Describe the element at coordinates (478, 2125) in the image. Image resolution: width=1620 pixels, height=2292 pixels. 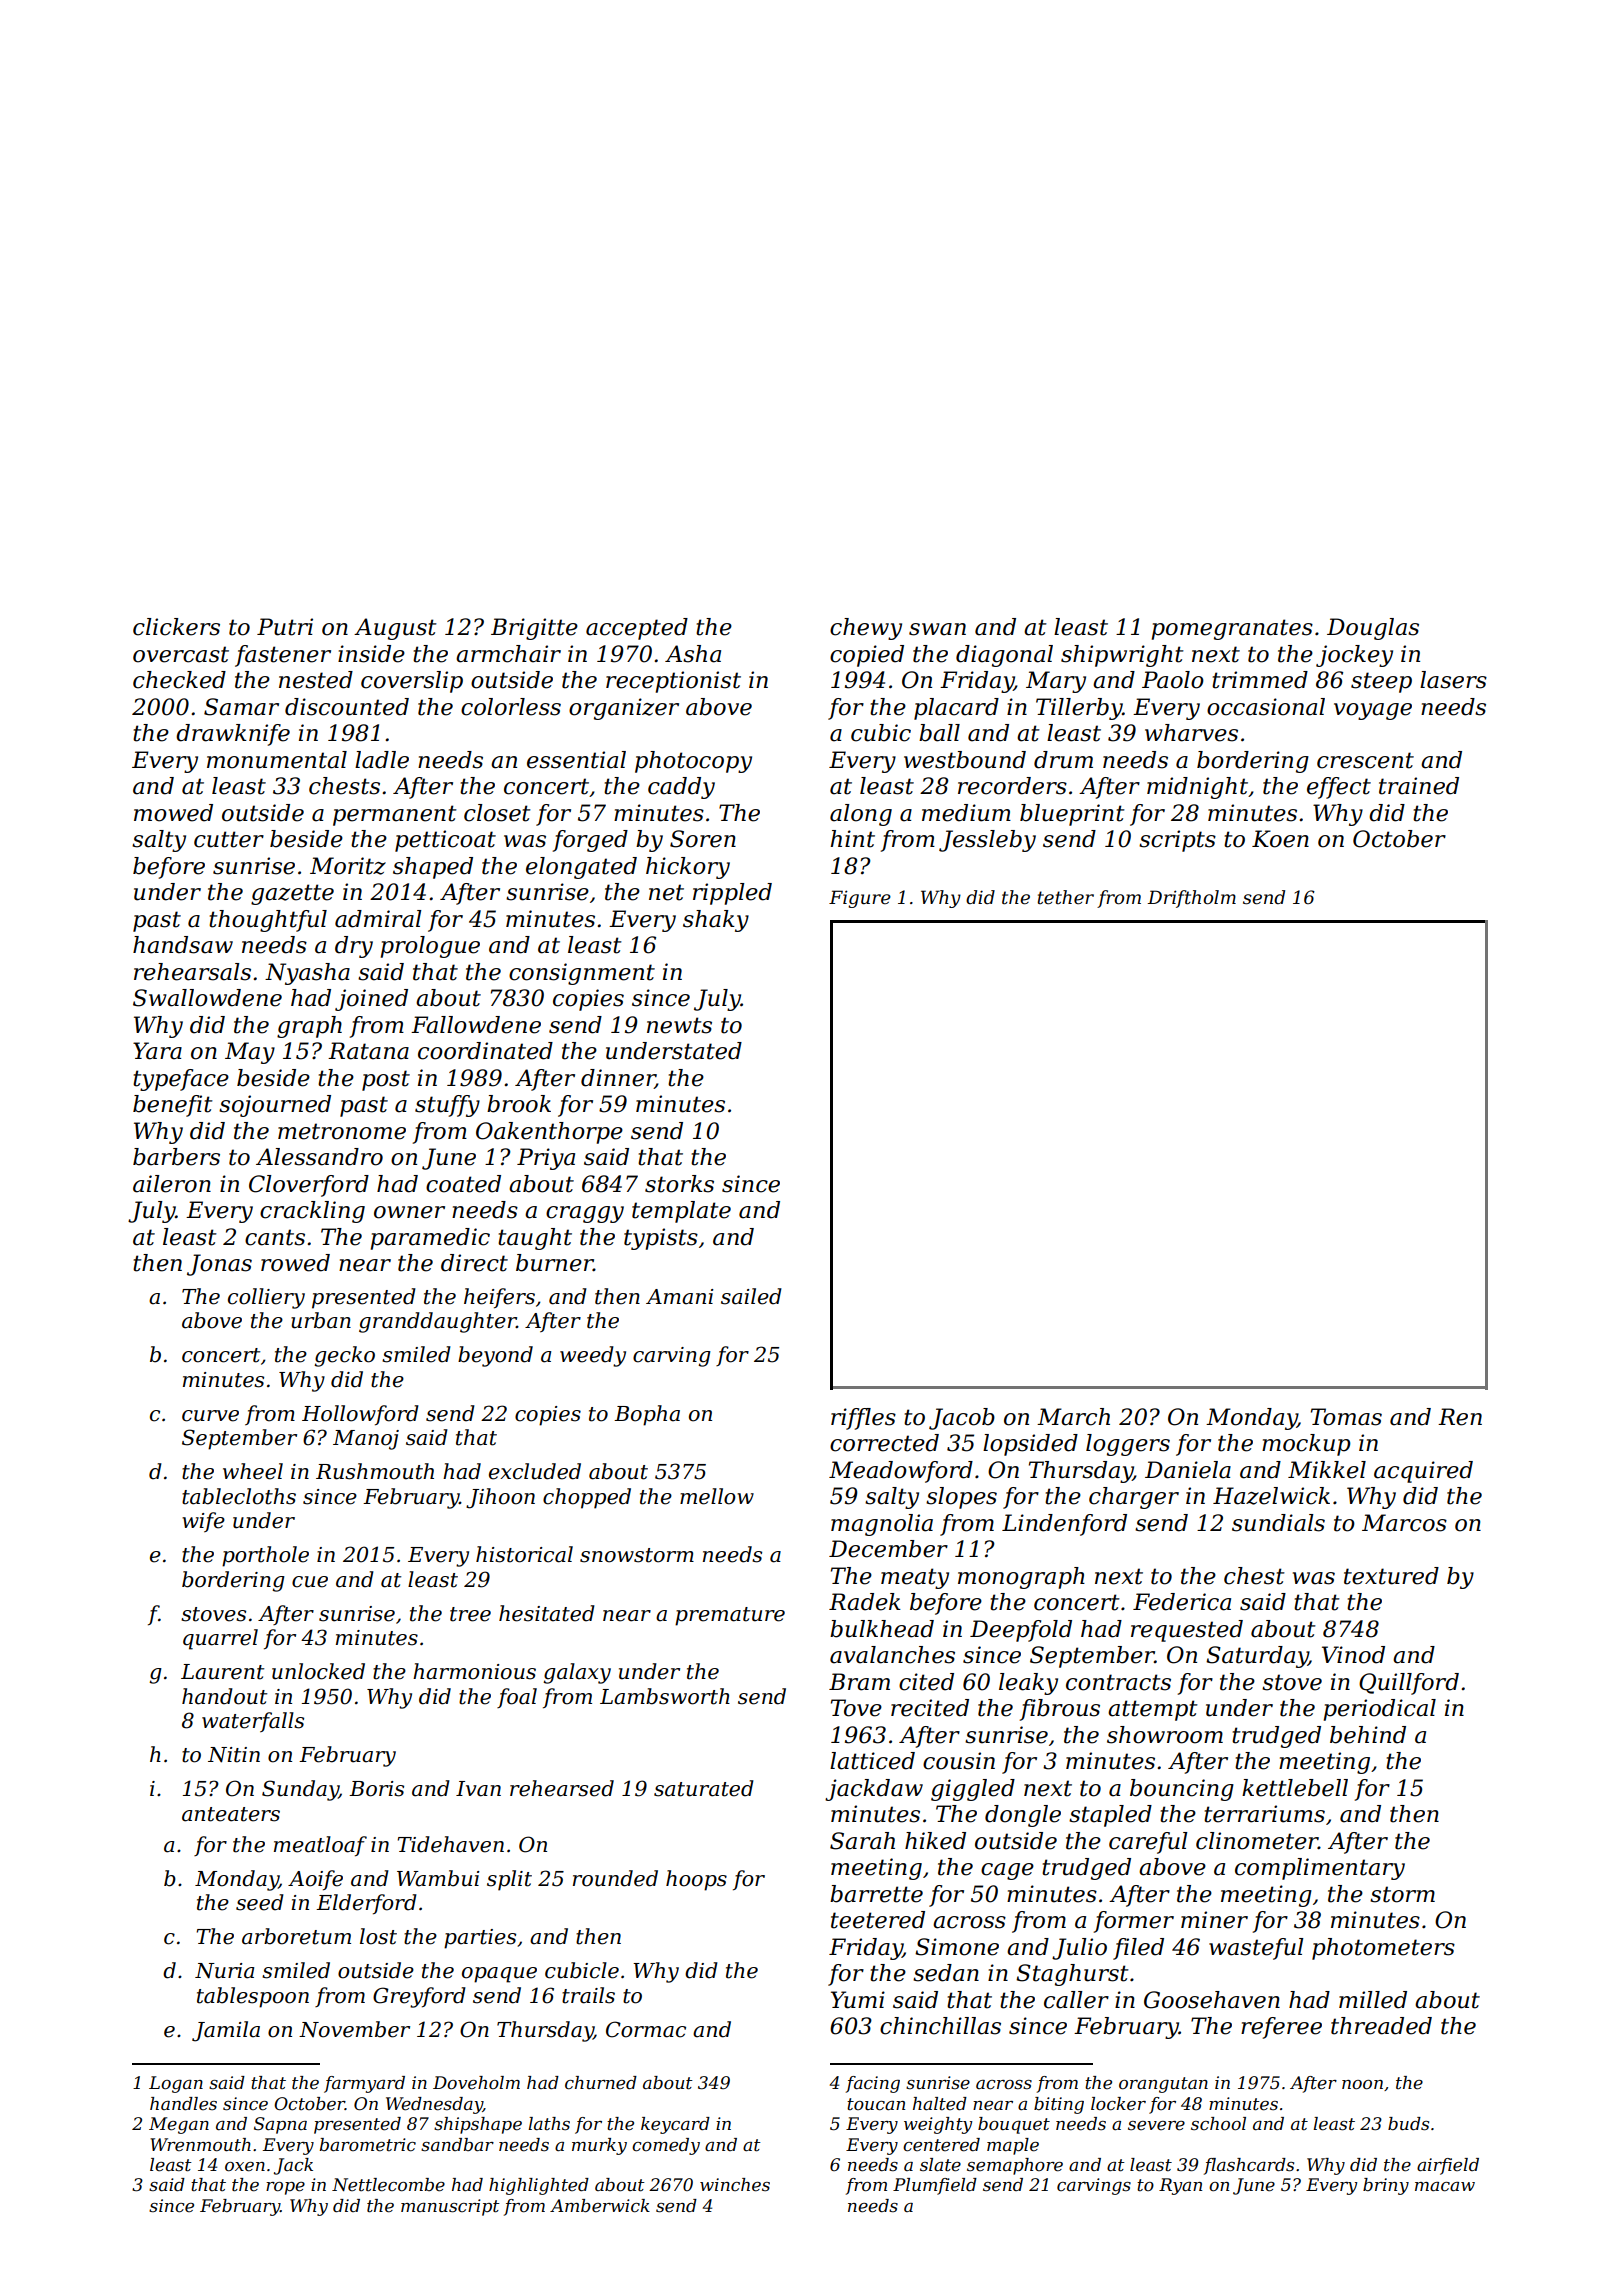
I see `shipshape` at that location.
